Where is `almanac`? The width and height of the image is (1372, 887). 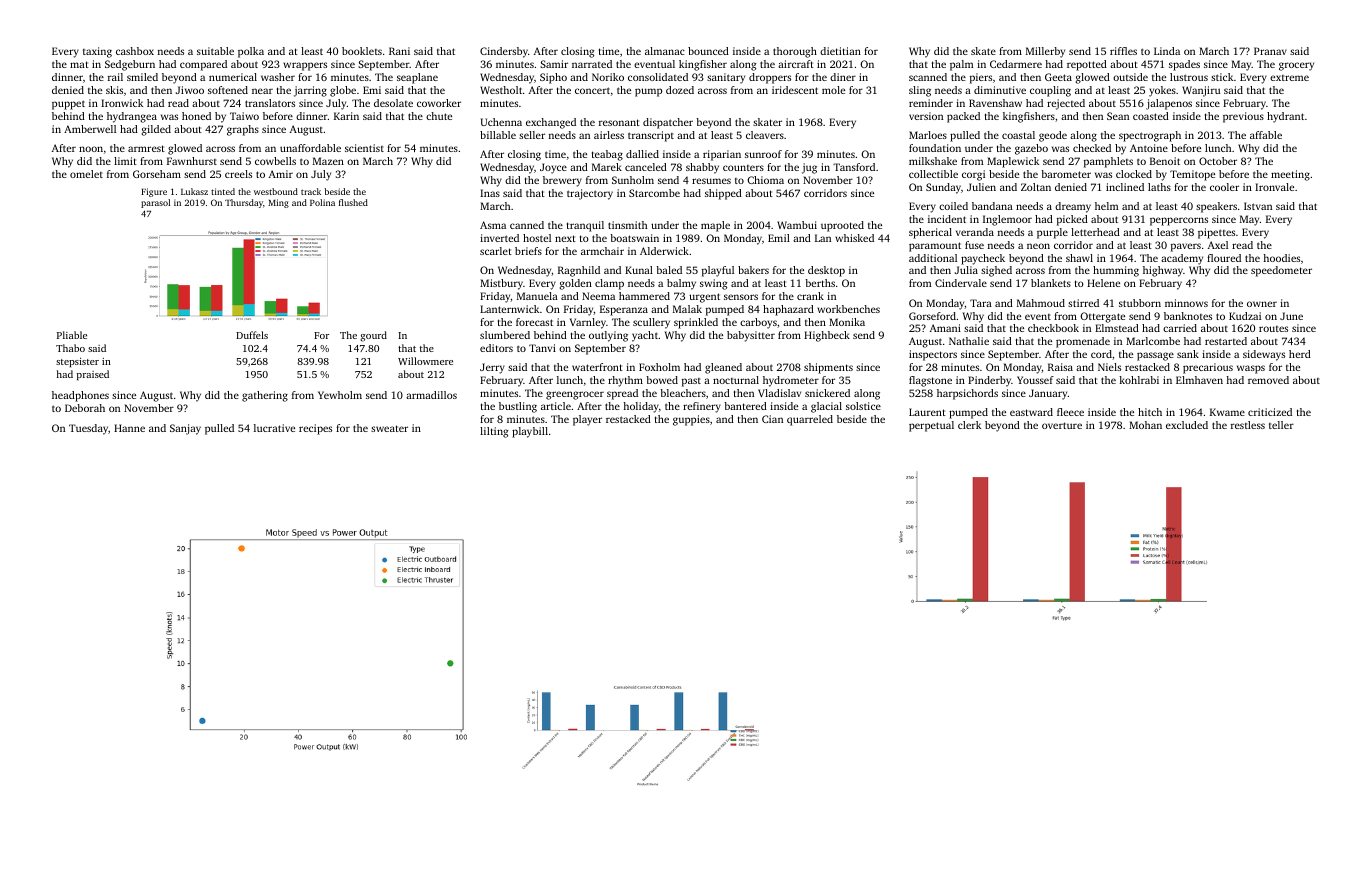 almanac is located at coordinates (665, 51).
